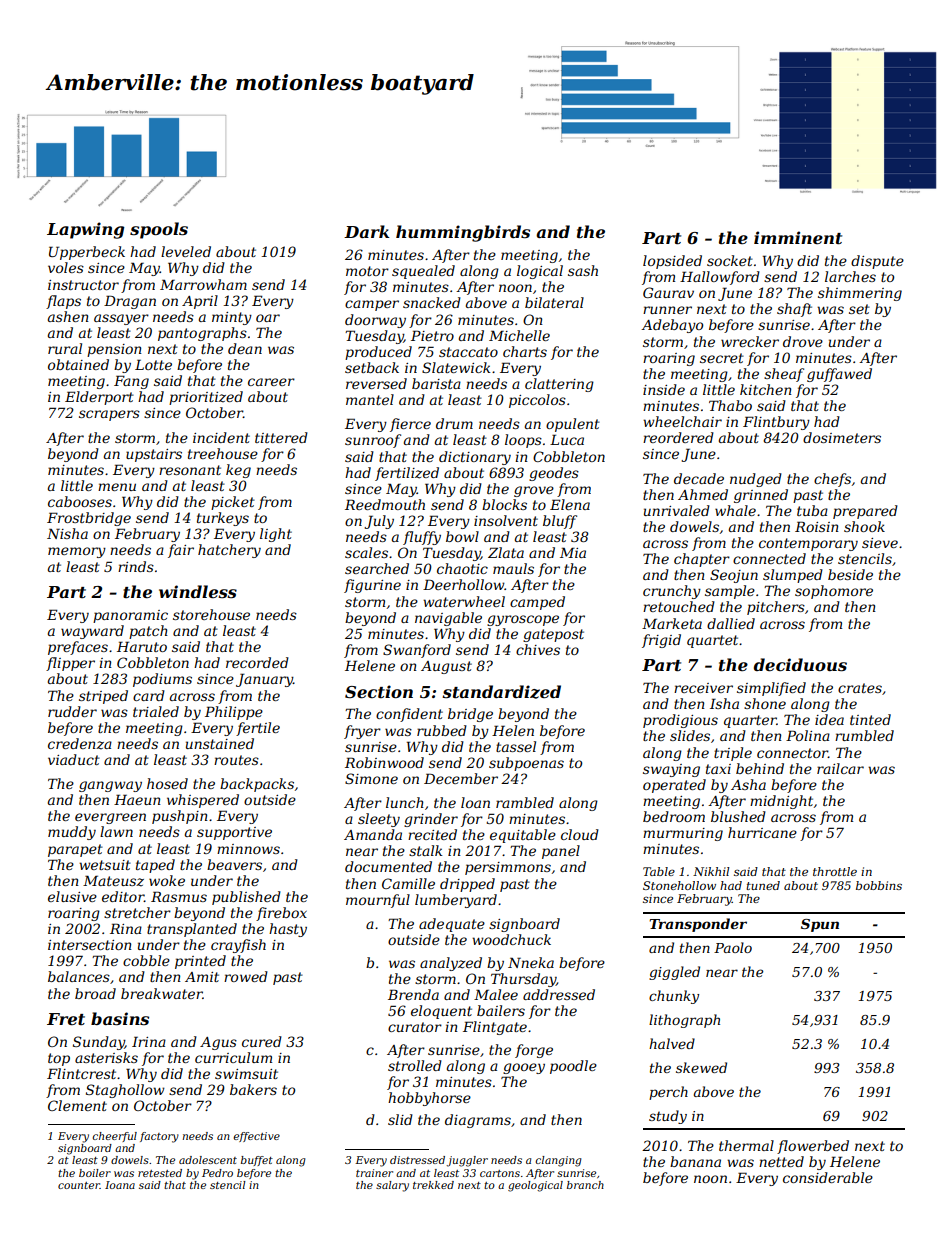  I want to click on mournful, so click(378, 901).
